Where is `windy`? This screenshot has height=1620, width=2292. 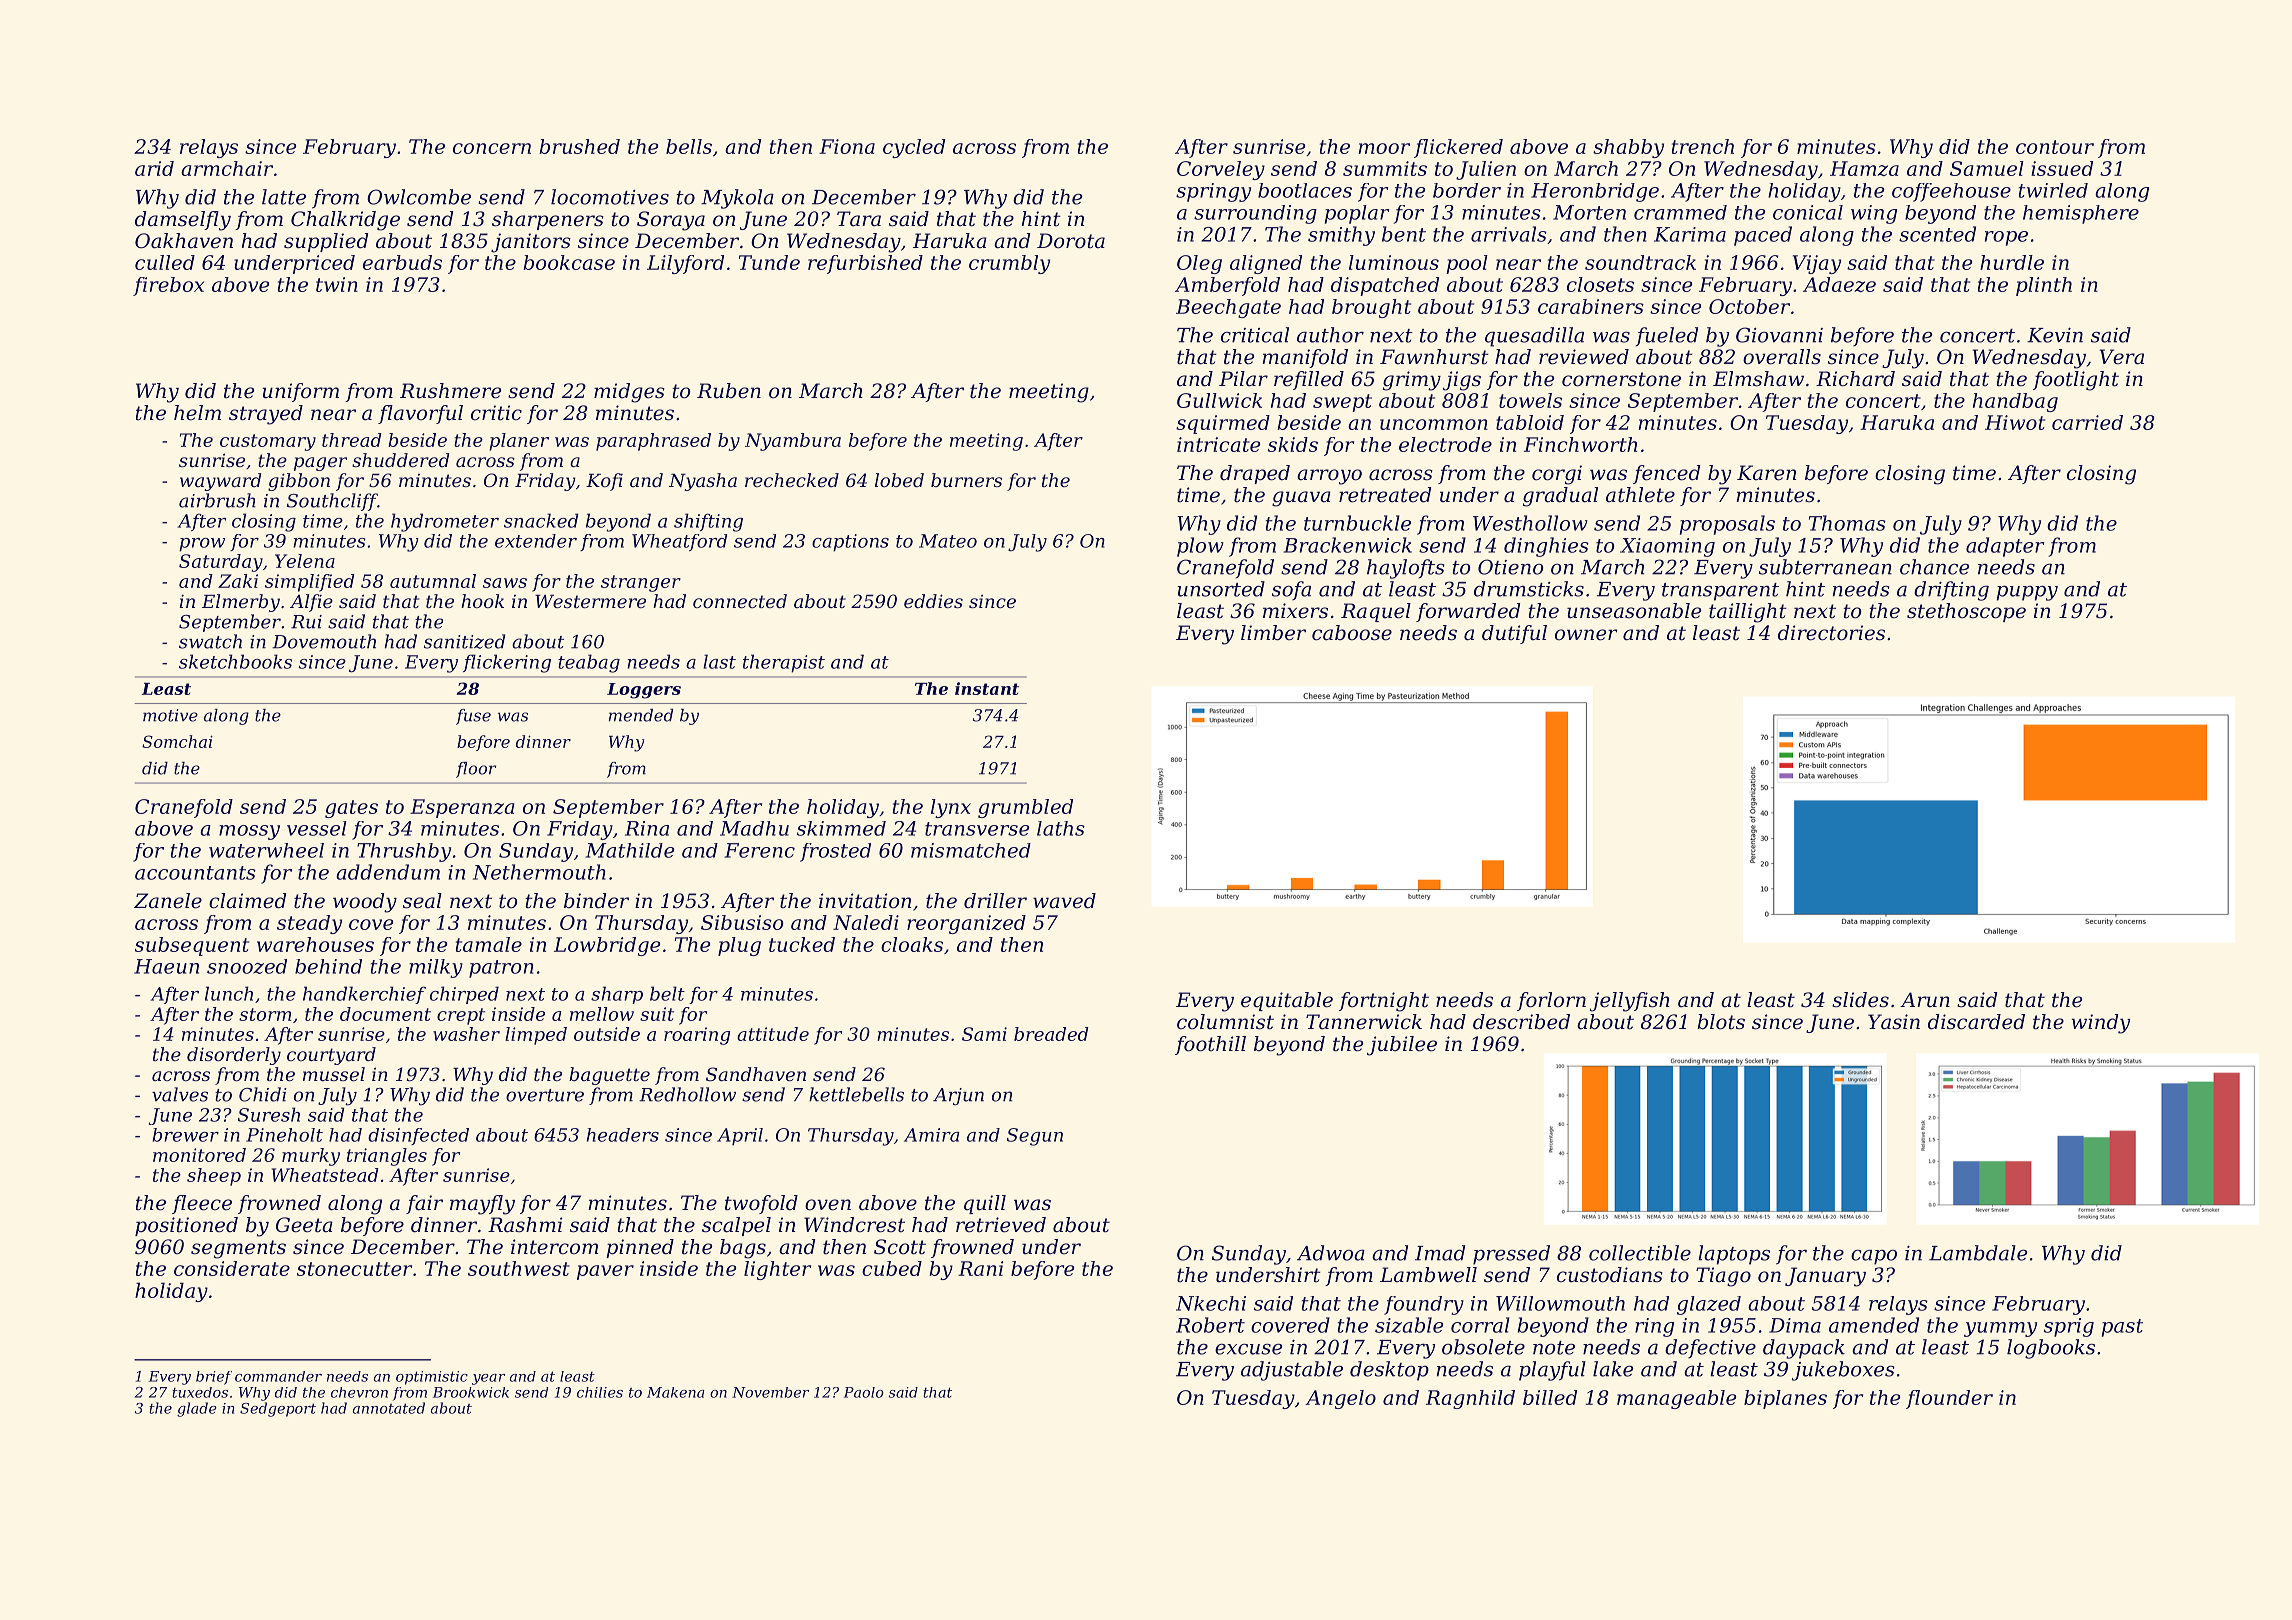 windy is located at coordinates (2100, 1024).
